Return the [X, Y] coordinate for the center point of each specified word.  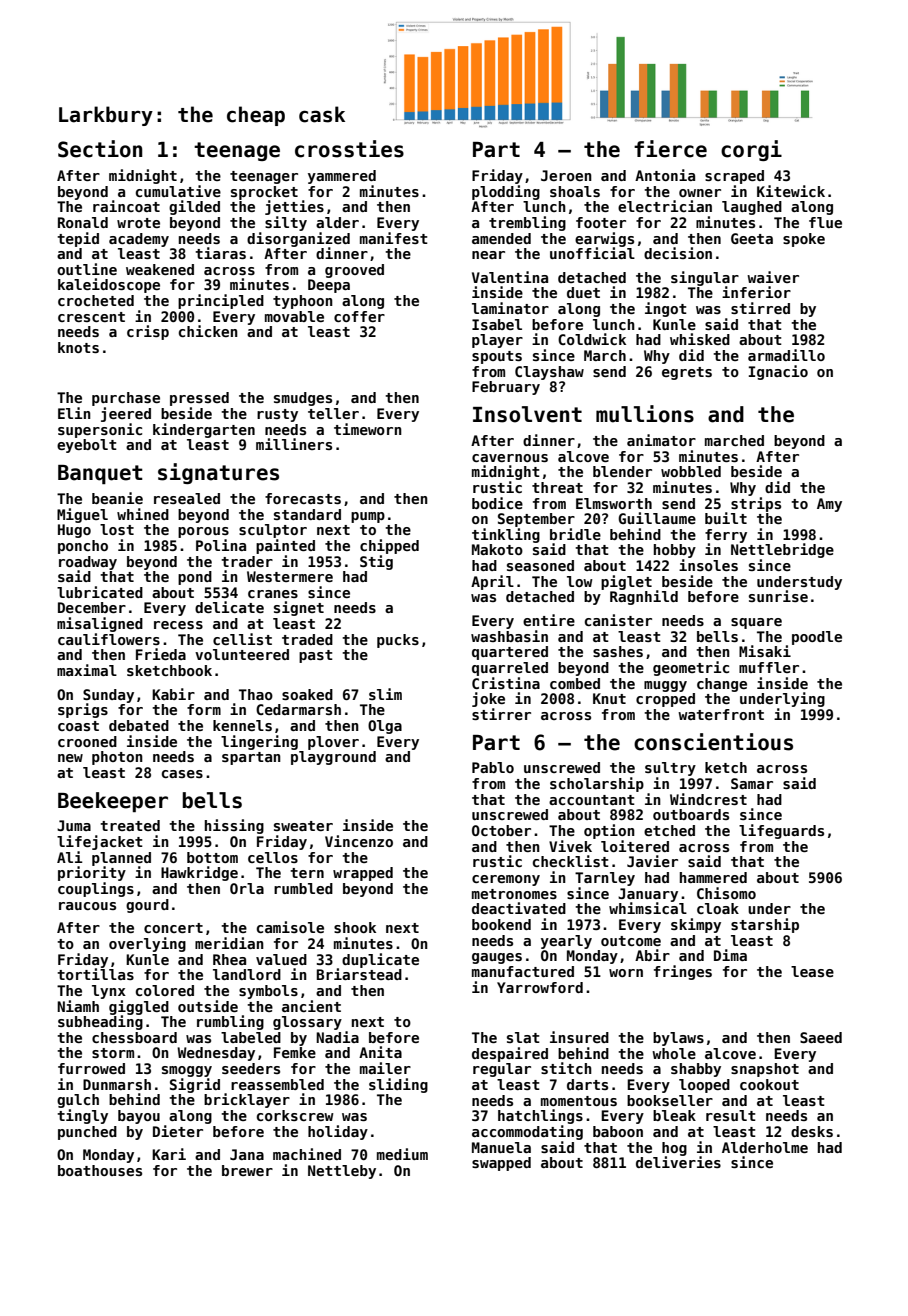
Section [100, 149]
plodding [506, 192]
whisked [700, 339]
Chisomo [726, 893]
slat [523, 1037]
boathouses [100, 1170]
